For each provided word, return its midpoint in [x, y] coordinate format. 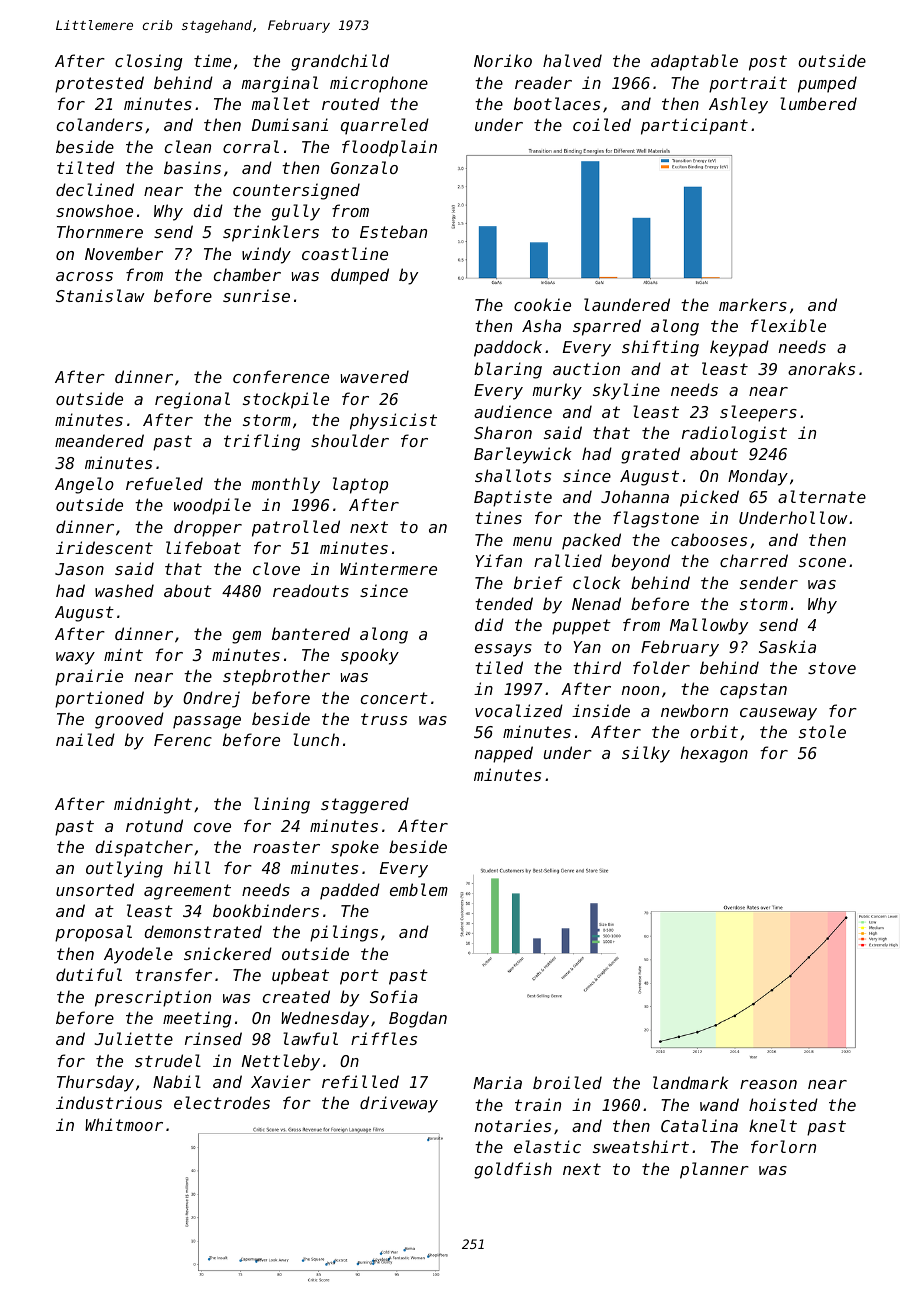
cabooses [709, 539]
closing [149, 62]
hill [192, 867]
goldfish [513, 1170]
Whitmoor [124, 1124]
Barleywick [523, 455]
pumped [827, 84]
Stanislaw [100, 295]
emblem [419, 889]
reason [768, 1084]
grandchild [340, 62]
